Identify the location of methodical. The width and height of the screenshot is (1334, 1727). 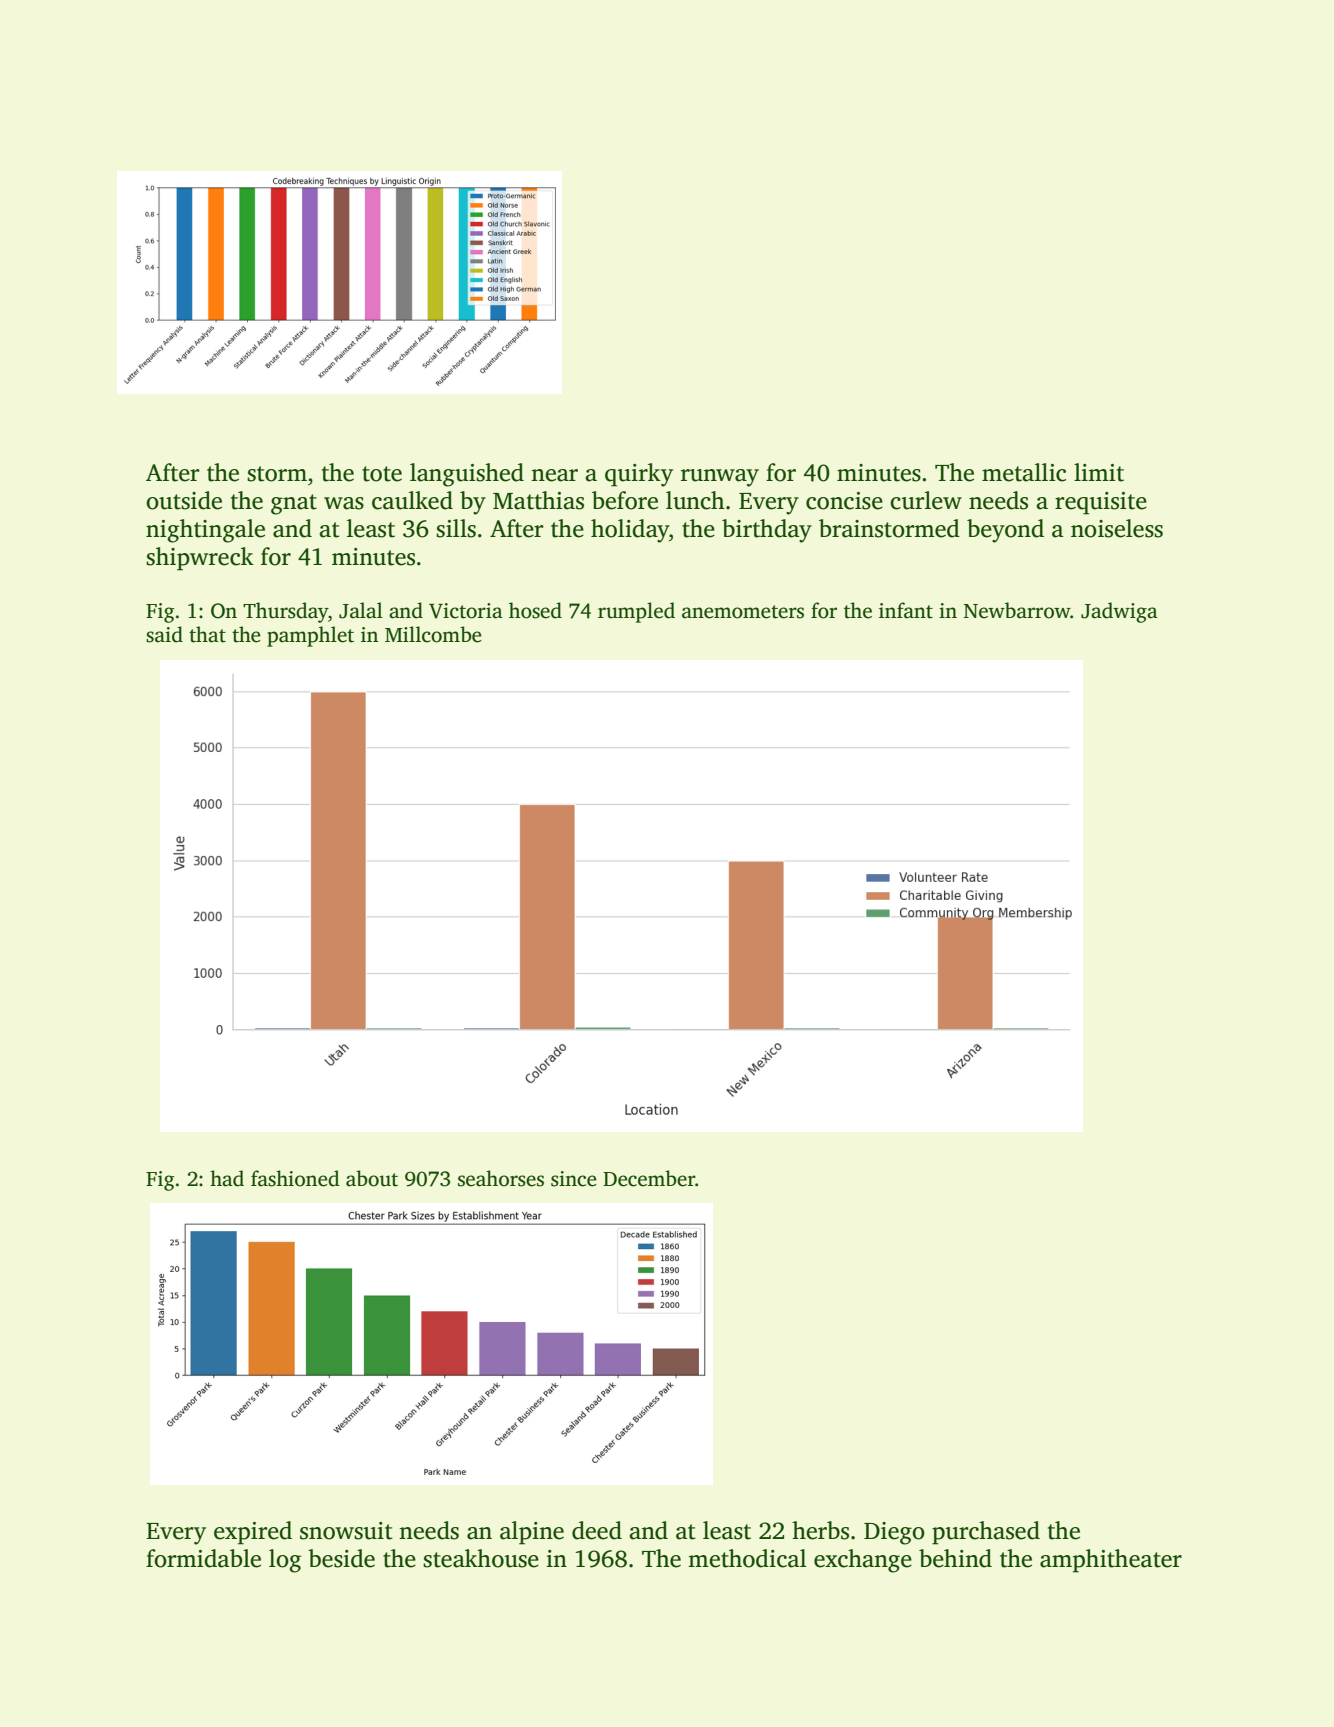
(747, 1558).
